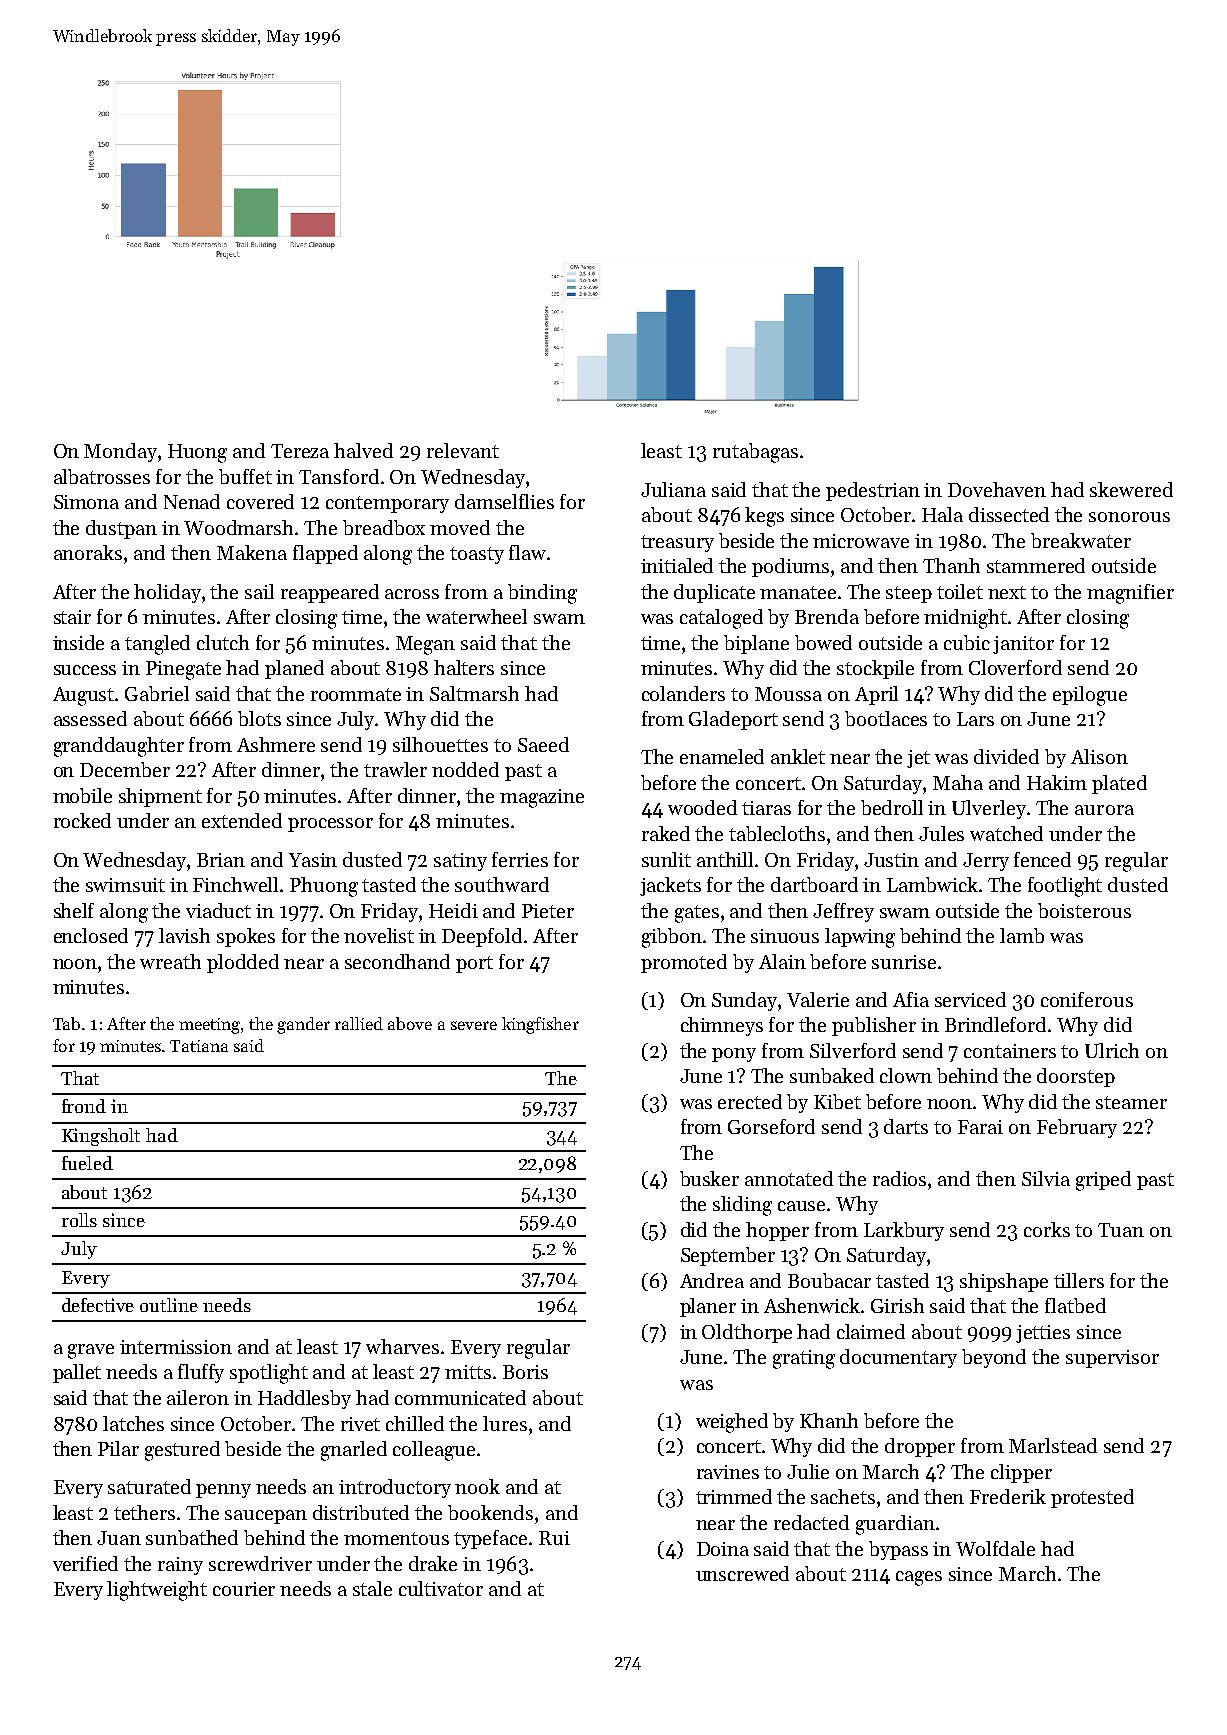 The image size is (1227, 1735). I want to click on protested, so click(1092, 1498).
